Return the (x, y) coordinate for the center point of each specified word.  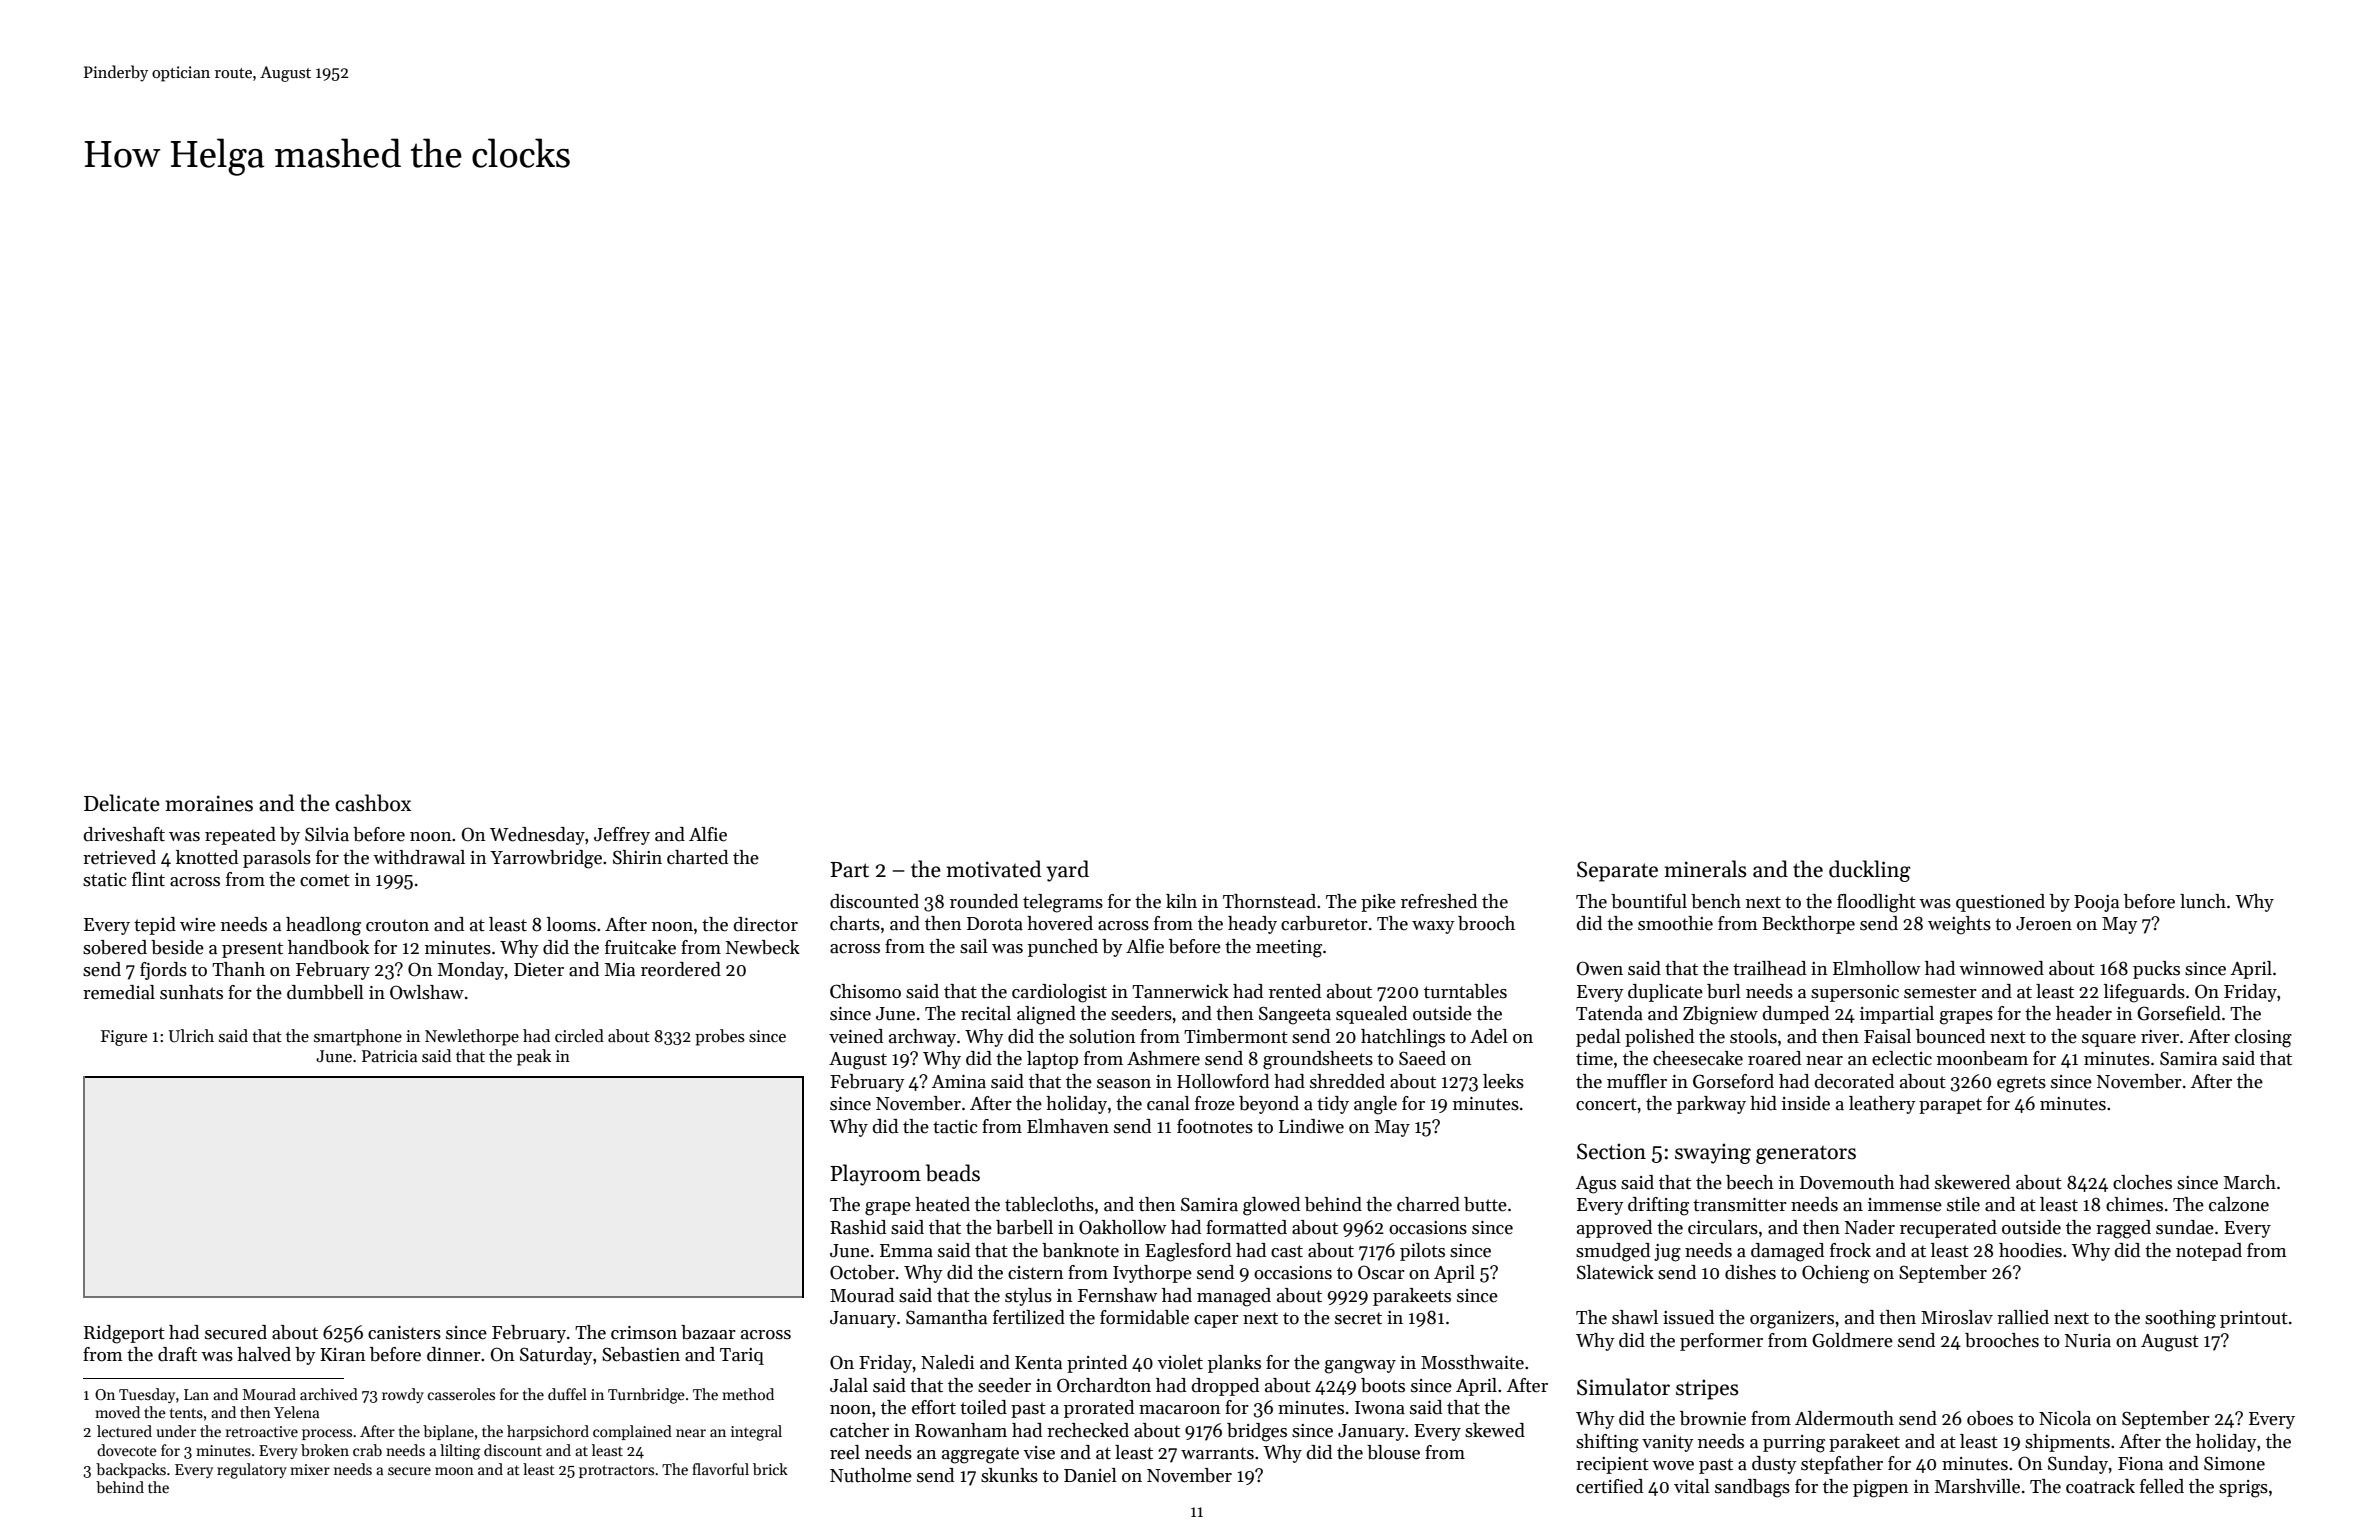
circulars (1723, 1227)
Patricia (389, 1056)
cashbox (373, 803)
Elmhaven (1068, 1126)
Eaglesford (1188, 1252)
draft (177, 1354)
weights (1959, 925)
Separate (1617, 871)
